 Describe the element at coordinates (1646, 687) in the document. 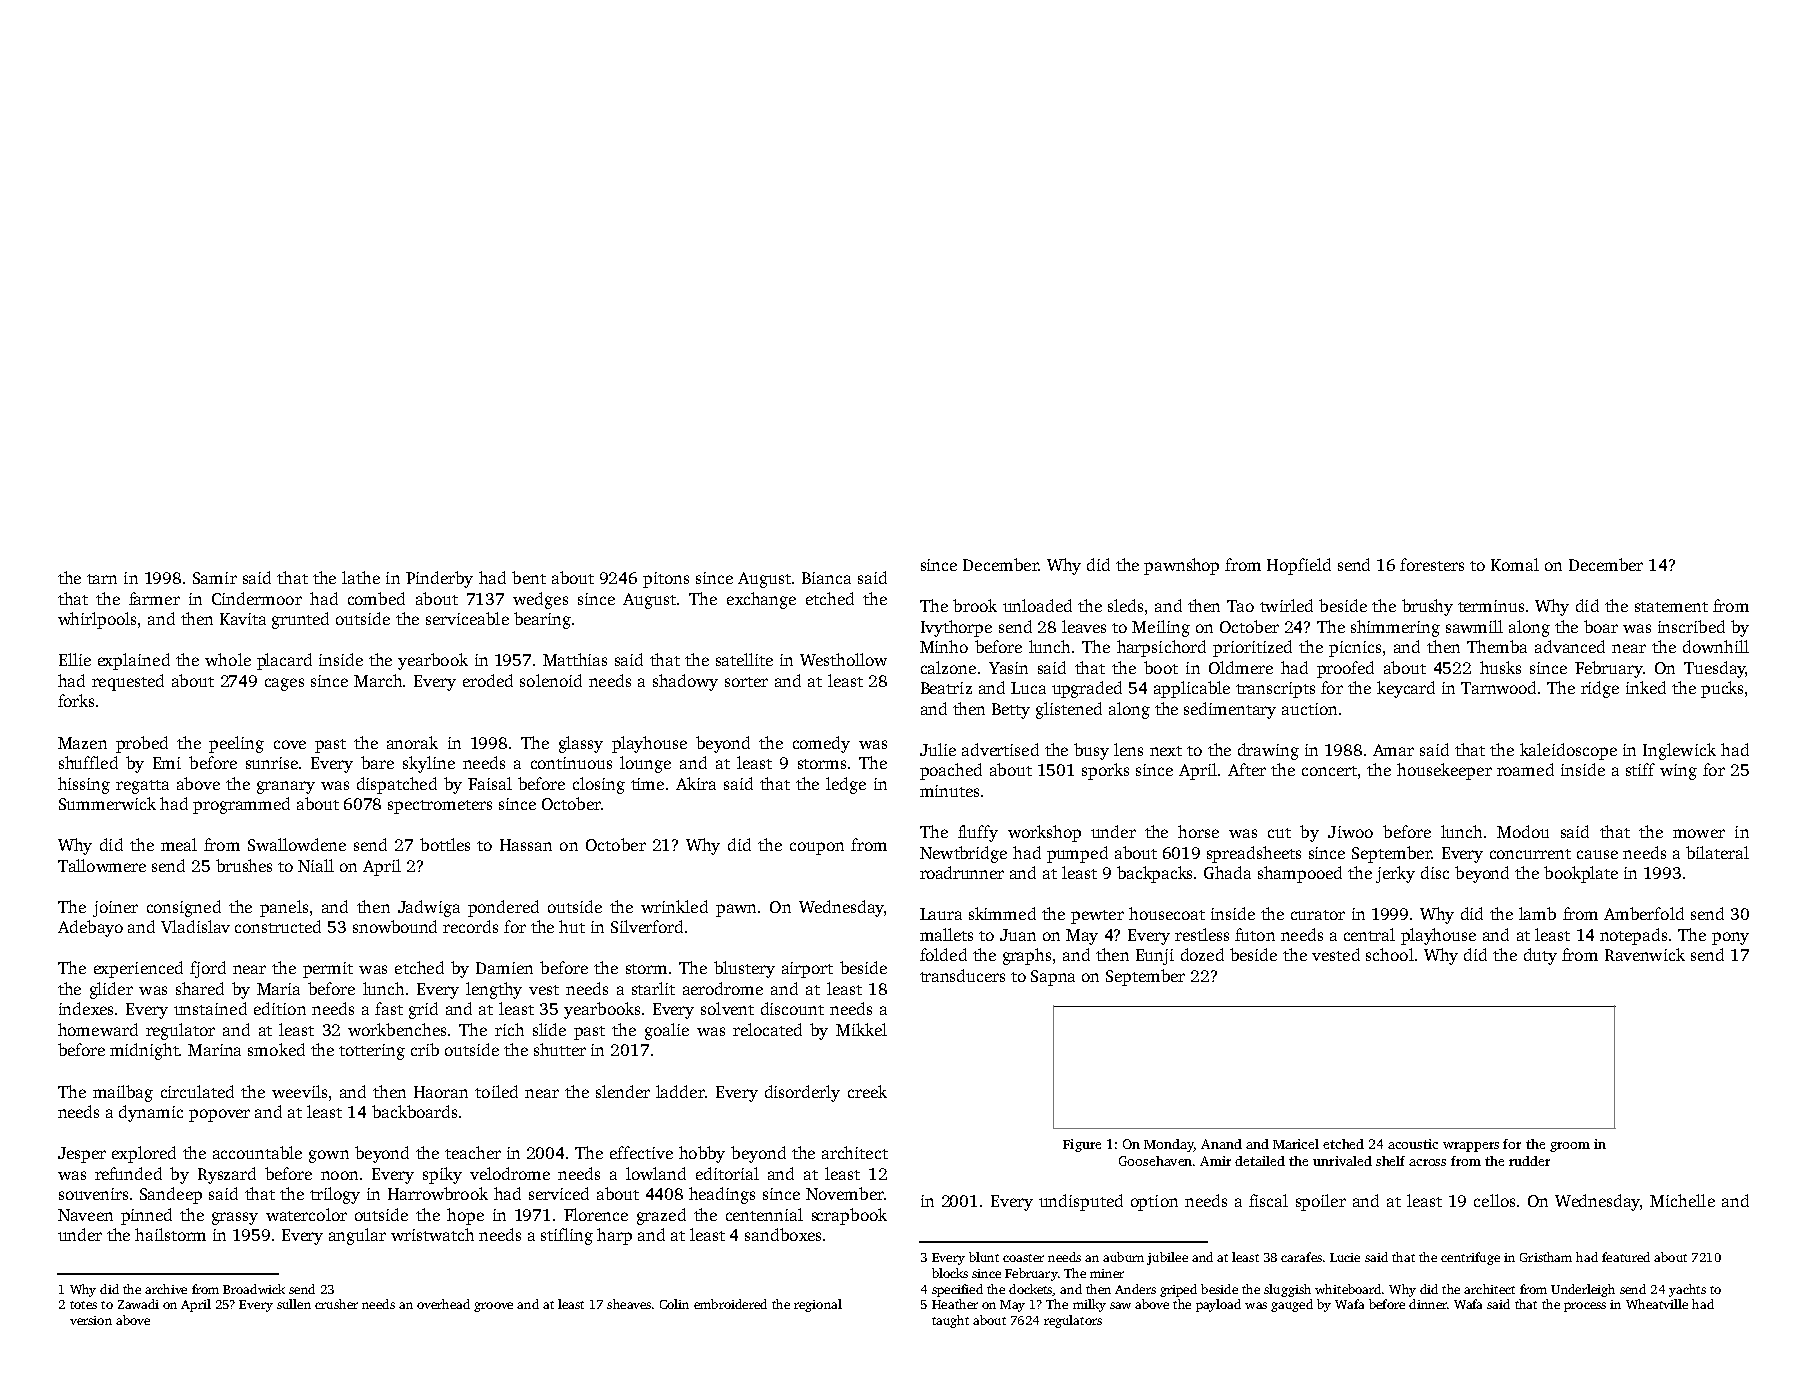

I see `inked` at that location.
